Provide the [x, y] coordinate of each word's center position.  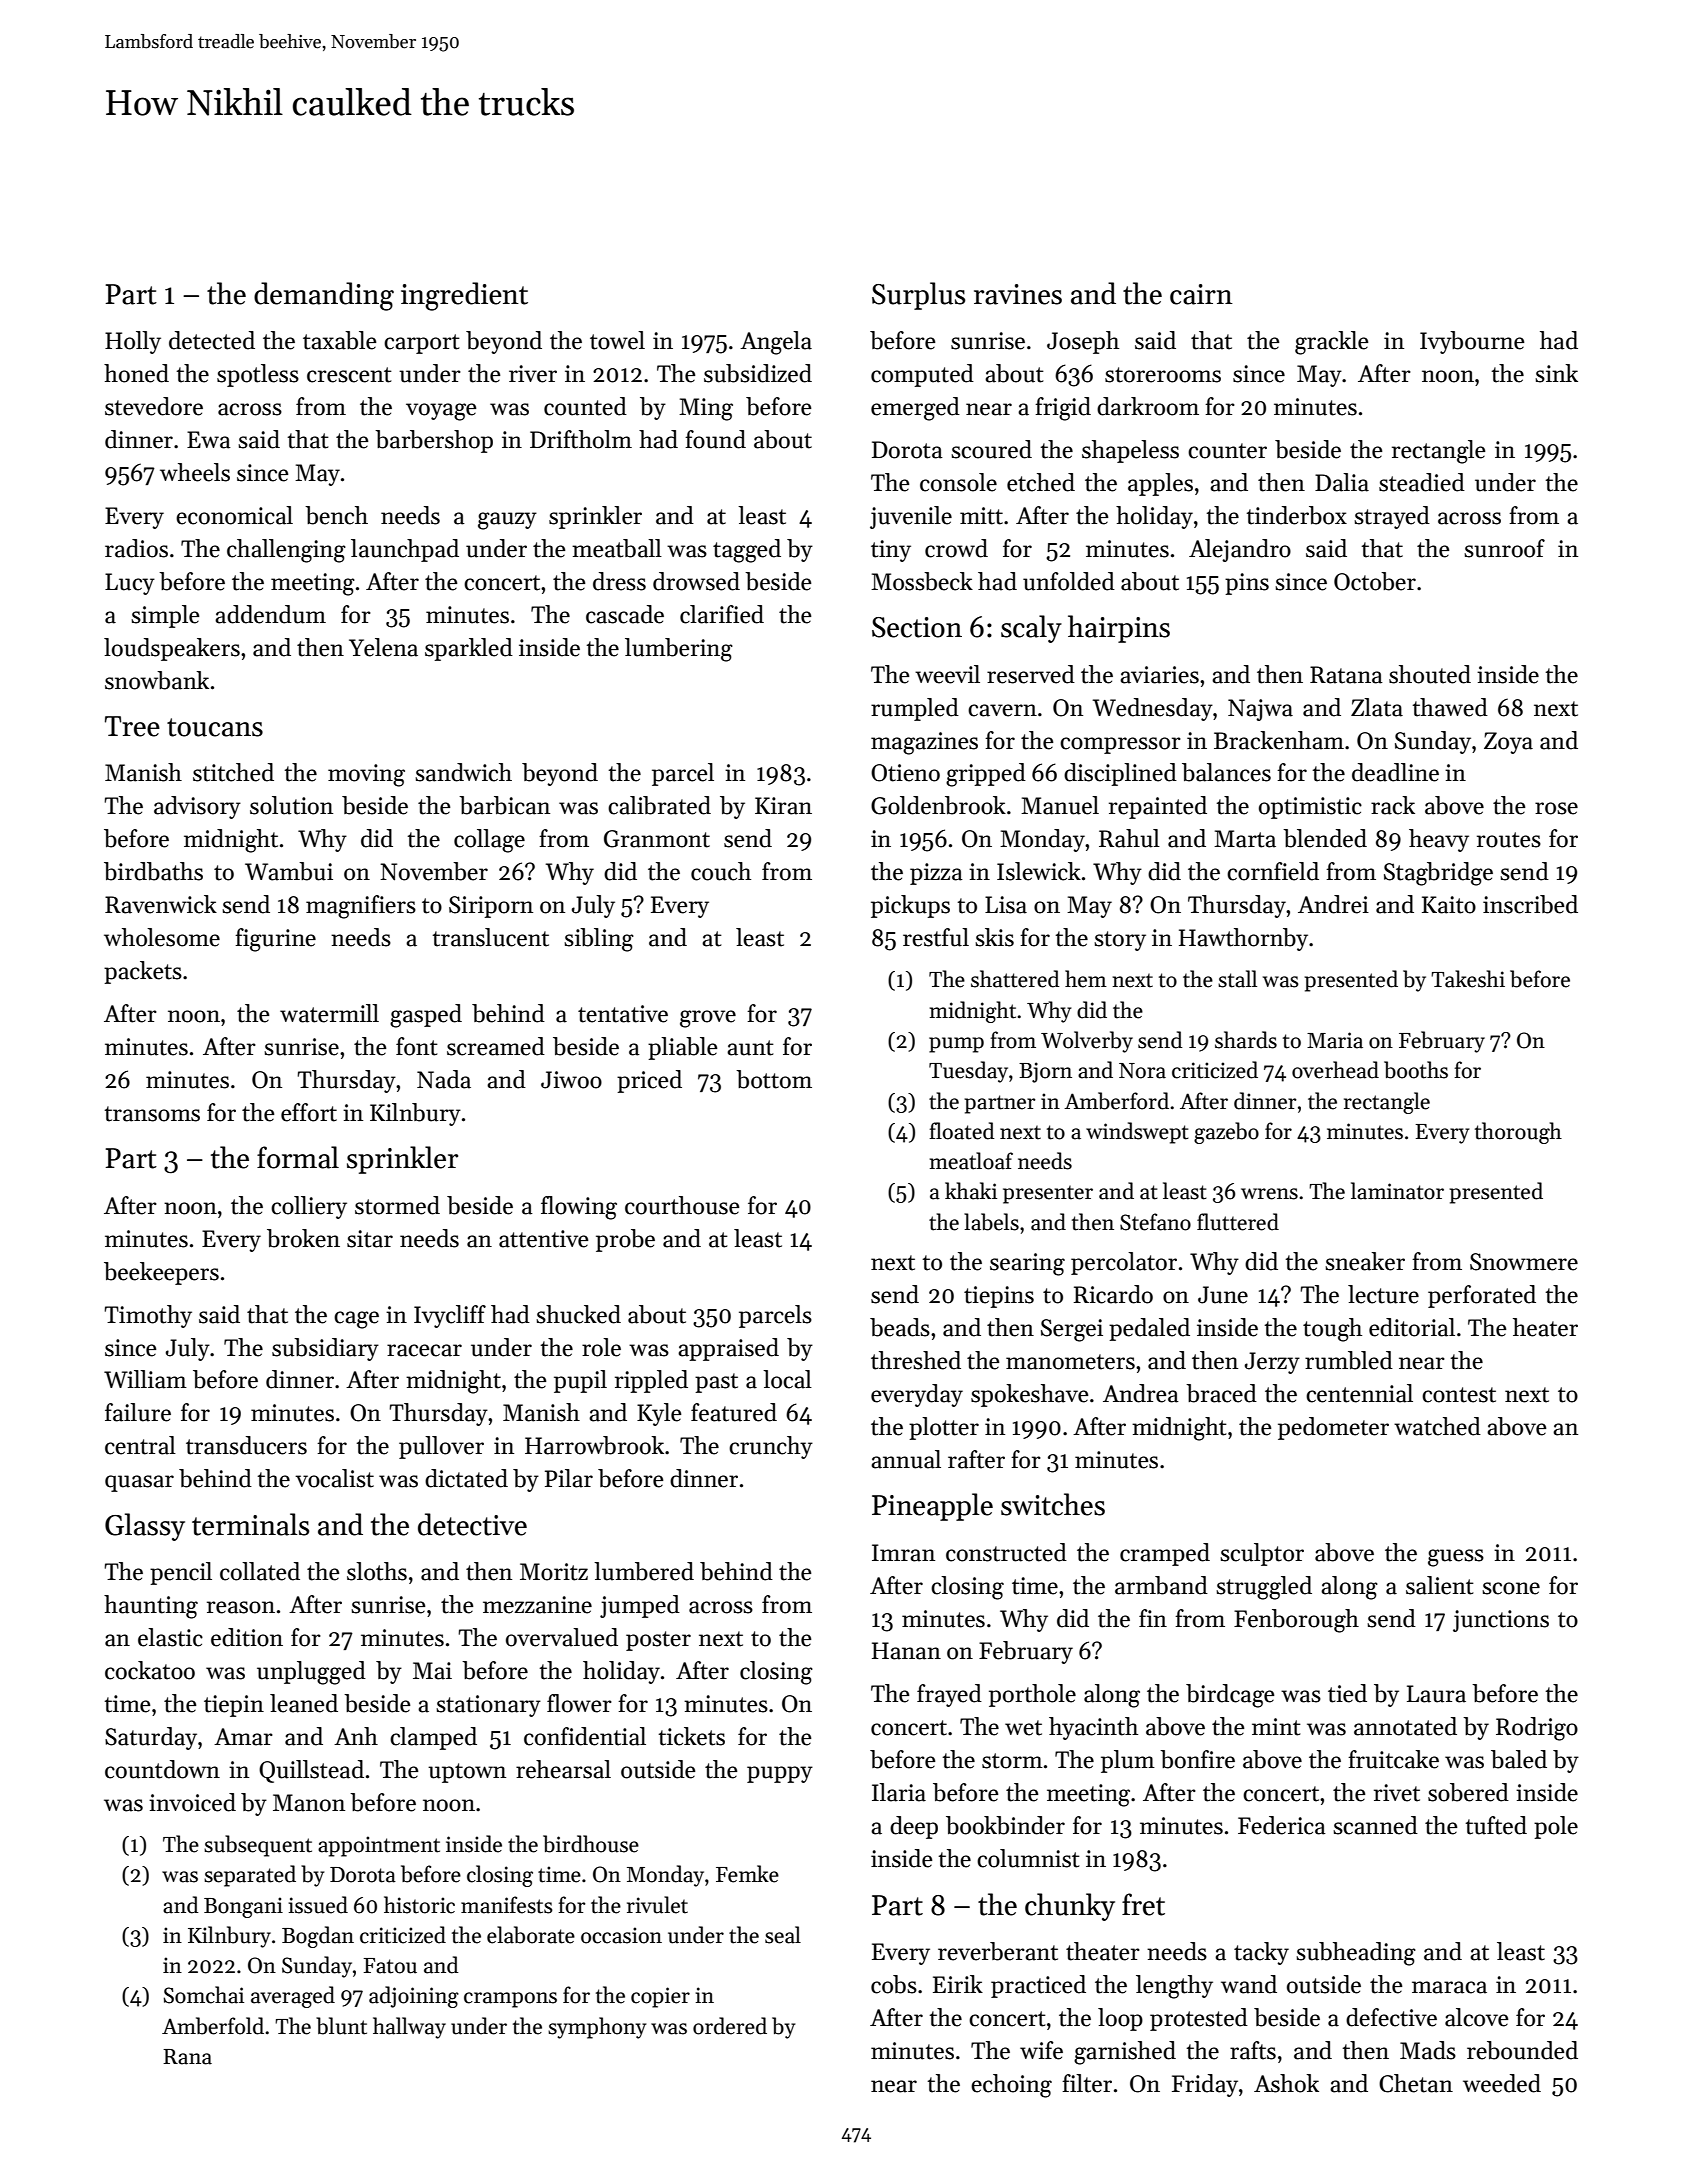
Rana [187, 2057]
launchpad [405, 550]
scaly [1031, 629]
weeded [1502, 2083]
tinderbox [1296, 515]
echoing [1011, 2086]
